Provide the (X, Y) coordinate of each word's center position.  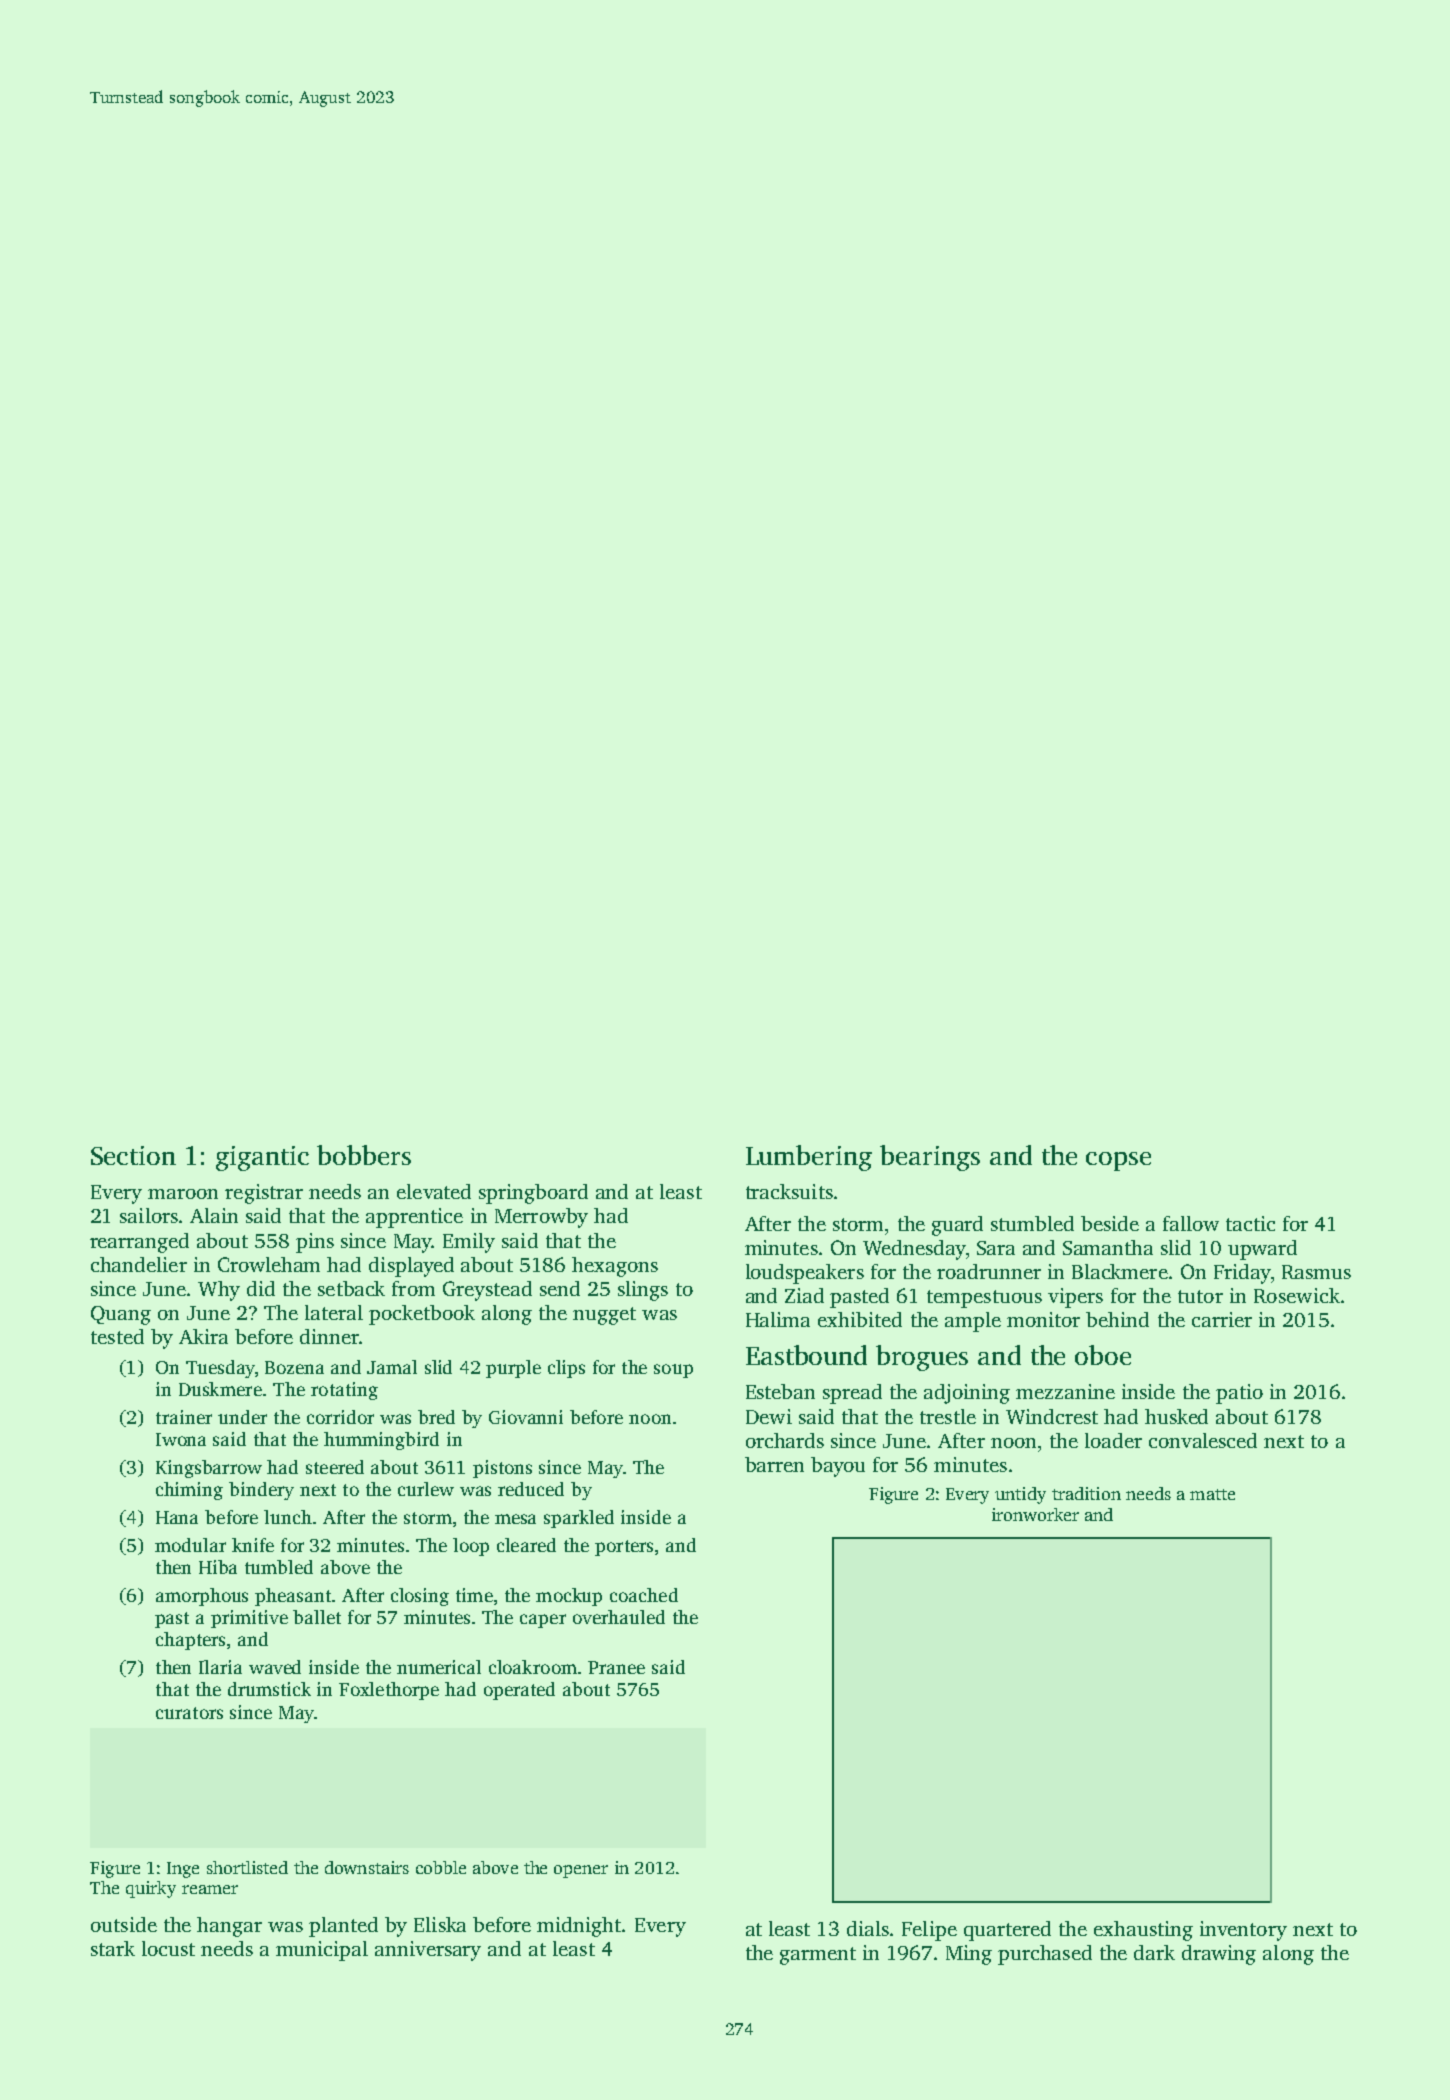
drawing (1219, 1955)
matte (1212, 1494)
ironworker (1035, 1514)
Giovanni (526, 1417)
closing (420, 1597)
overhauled (619, 1617)
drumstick (269, 1689)
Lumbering (809, 1158)
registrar (264, 1194)
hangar (229, 1927)
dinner (330, 1336)
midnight (579, 1927)
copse (1118, 1161)
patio (1239, 1394)
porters (624, 1548)
